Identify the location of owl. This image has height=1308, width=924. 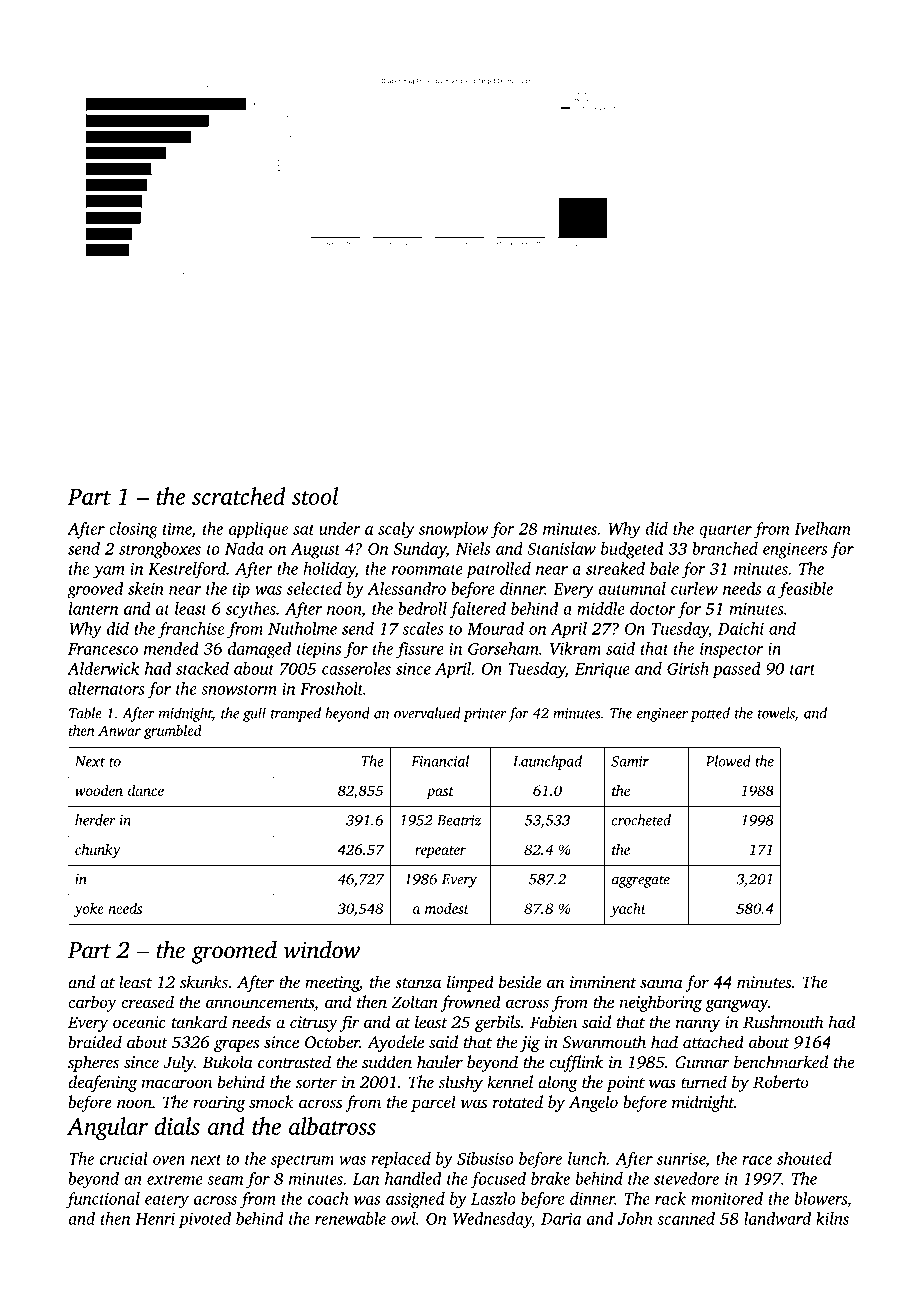
(403, 1218).
